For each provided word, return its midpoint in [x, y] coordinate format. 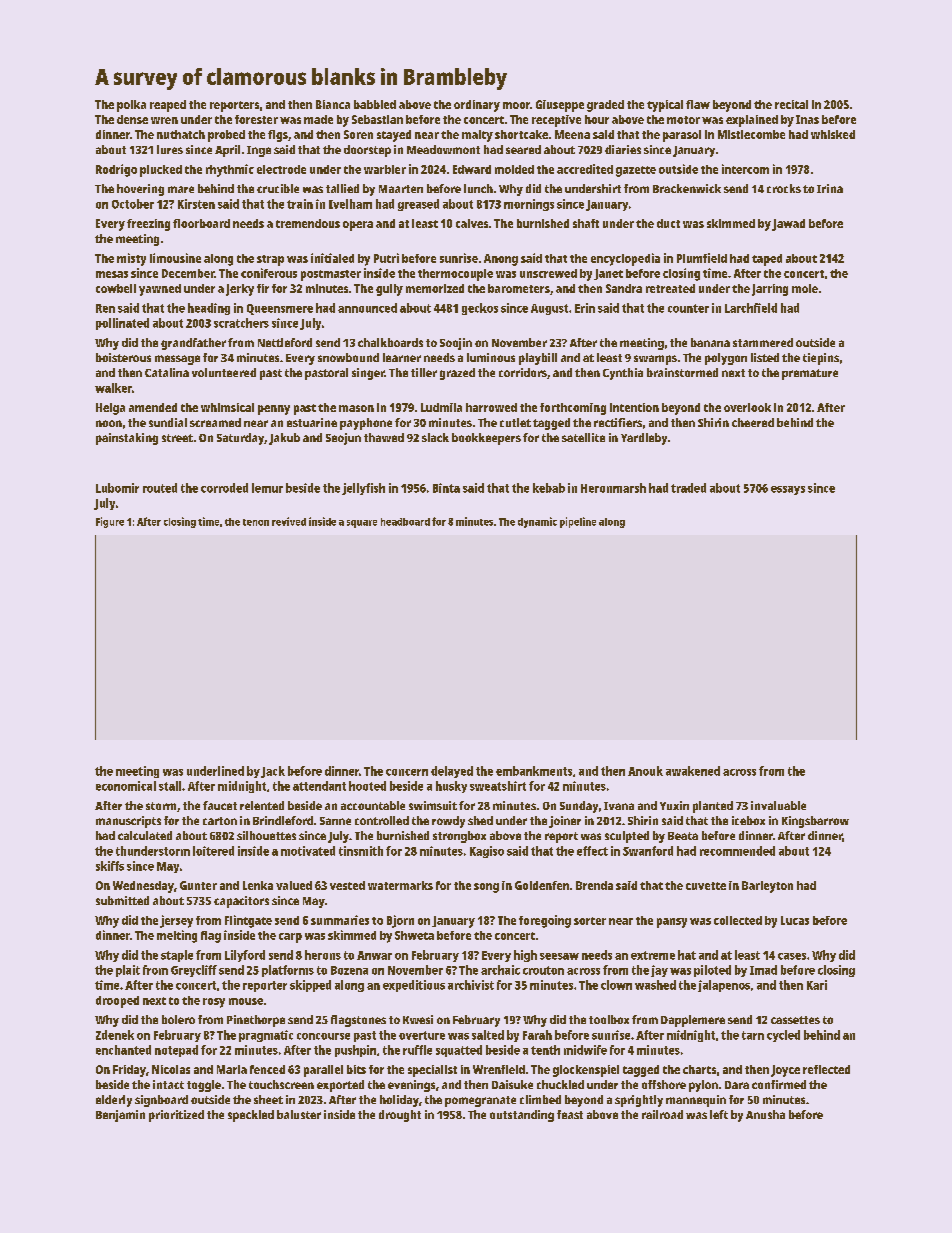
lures [170, 149]
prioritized [176, 1116]
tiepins [821, 359]
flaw [698, 104]
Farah [537, 1035]
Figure [110, 522]
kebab [549, 488]
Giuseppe [560, 106]
